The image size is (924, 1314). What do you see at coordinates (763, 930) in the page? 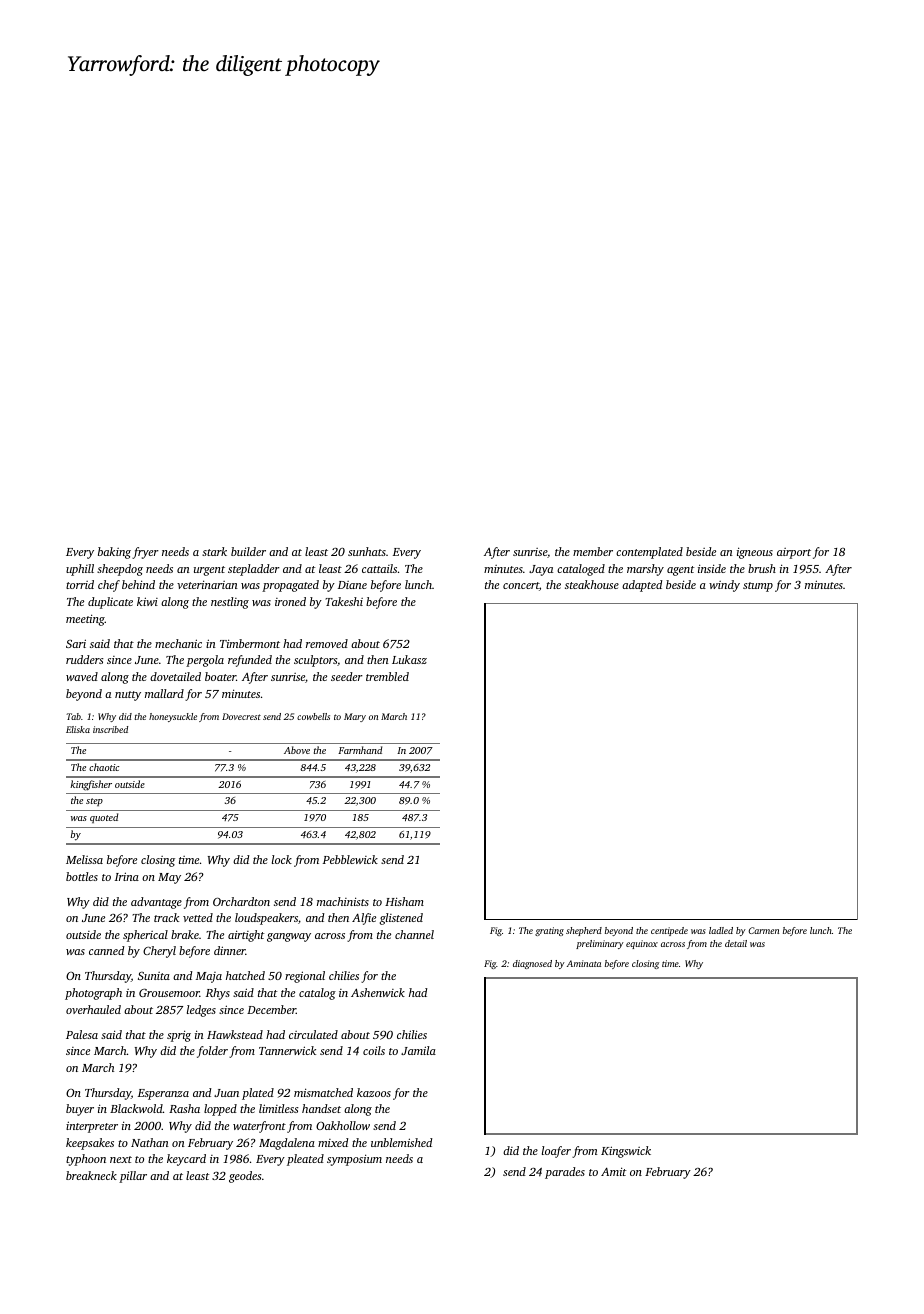
I see `Carmen` at bounding box center [763, 930].
